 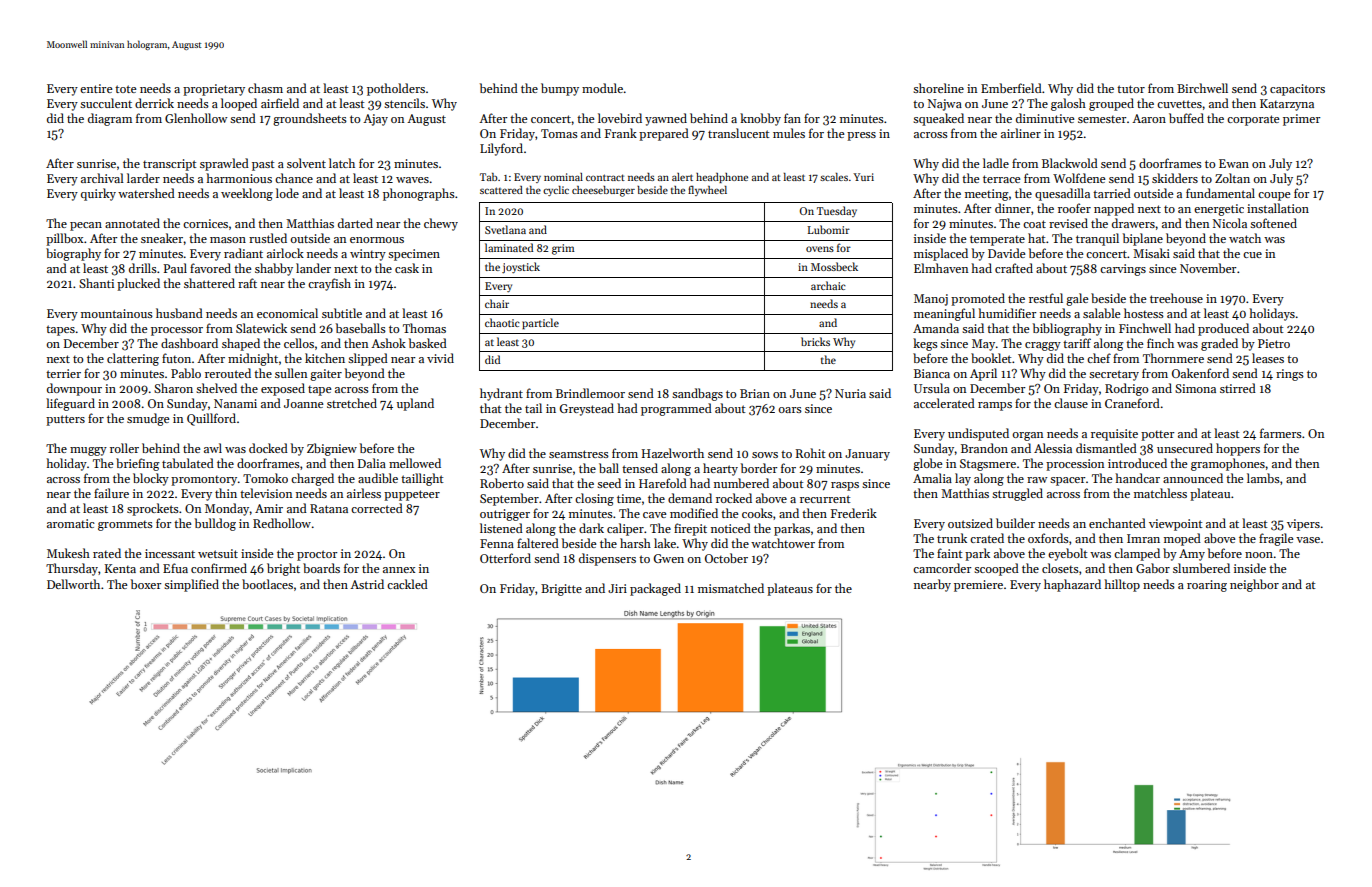 What do you see at coordinates (1303, 525) in the document?
I see `vipers` at bounding box center [1303, 525].
